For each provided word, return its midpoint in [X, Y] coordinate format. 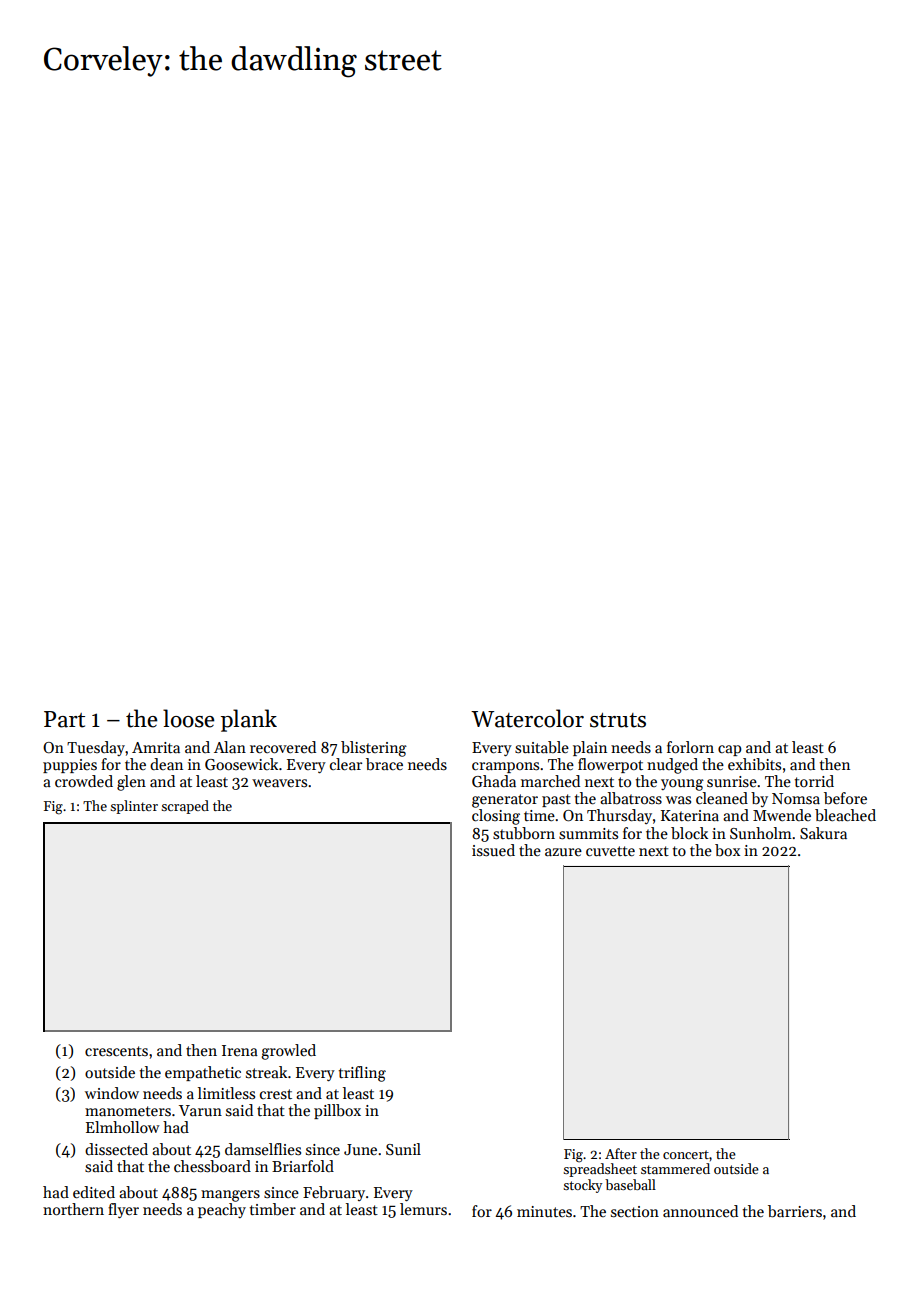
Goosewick [241, 764]
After [621, 1153]
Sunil [403, 1149]
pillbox [337, 1111]
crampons [505, 767]
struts [618, 720]
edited [94, 1192]
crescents [116, 1051]
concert [686, 1154]
